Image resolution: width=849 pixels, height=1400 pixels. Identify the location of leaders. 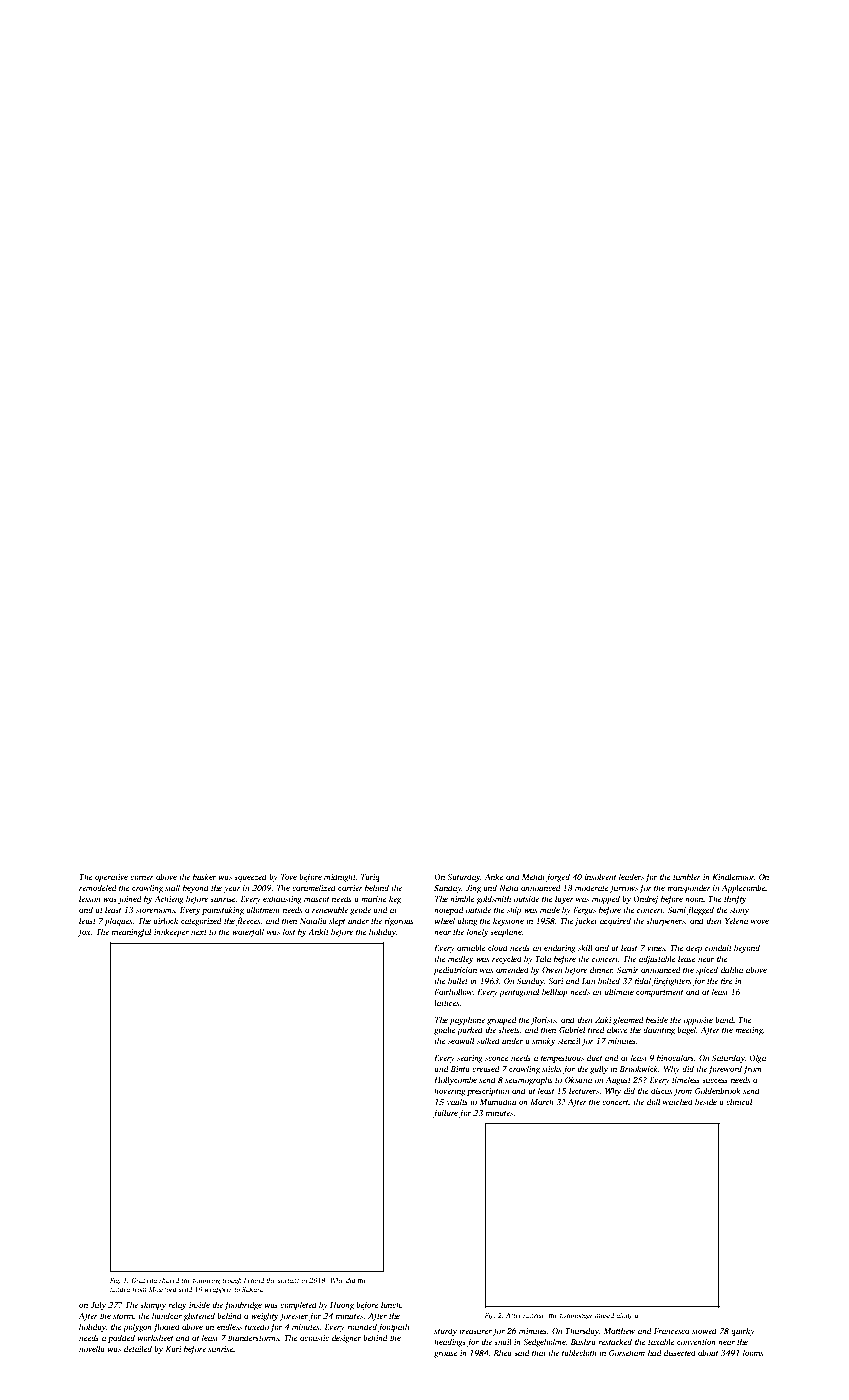
(631, 876).
